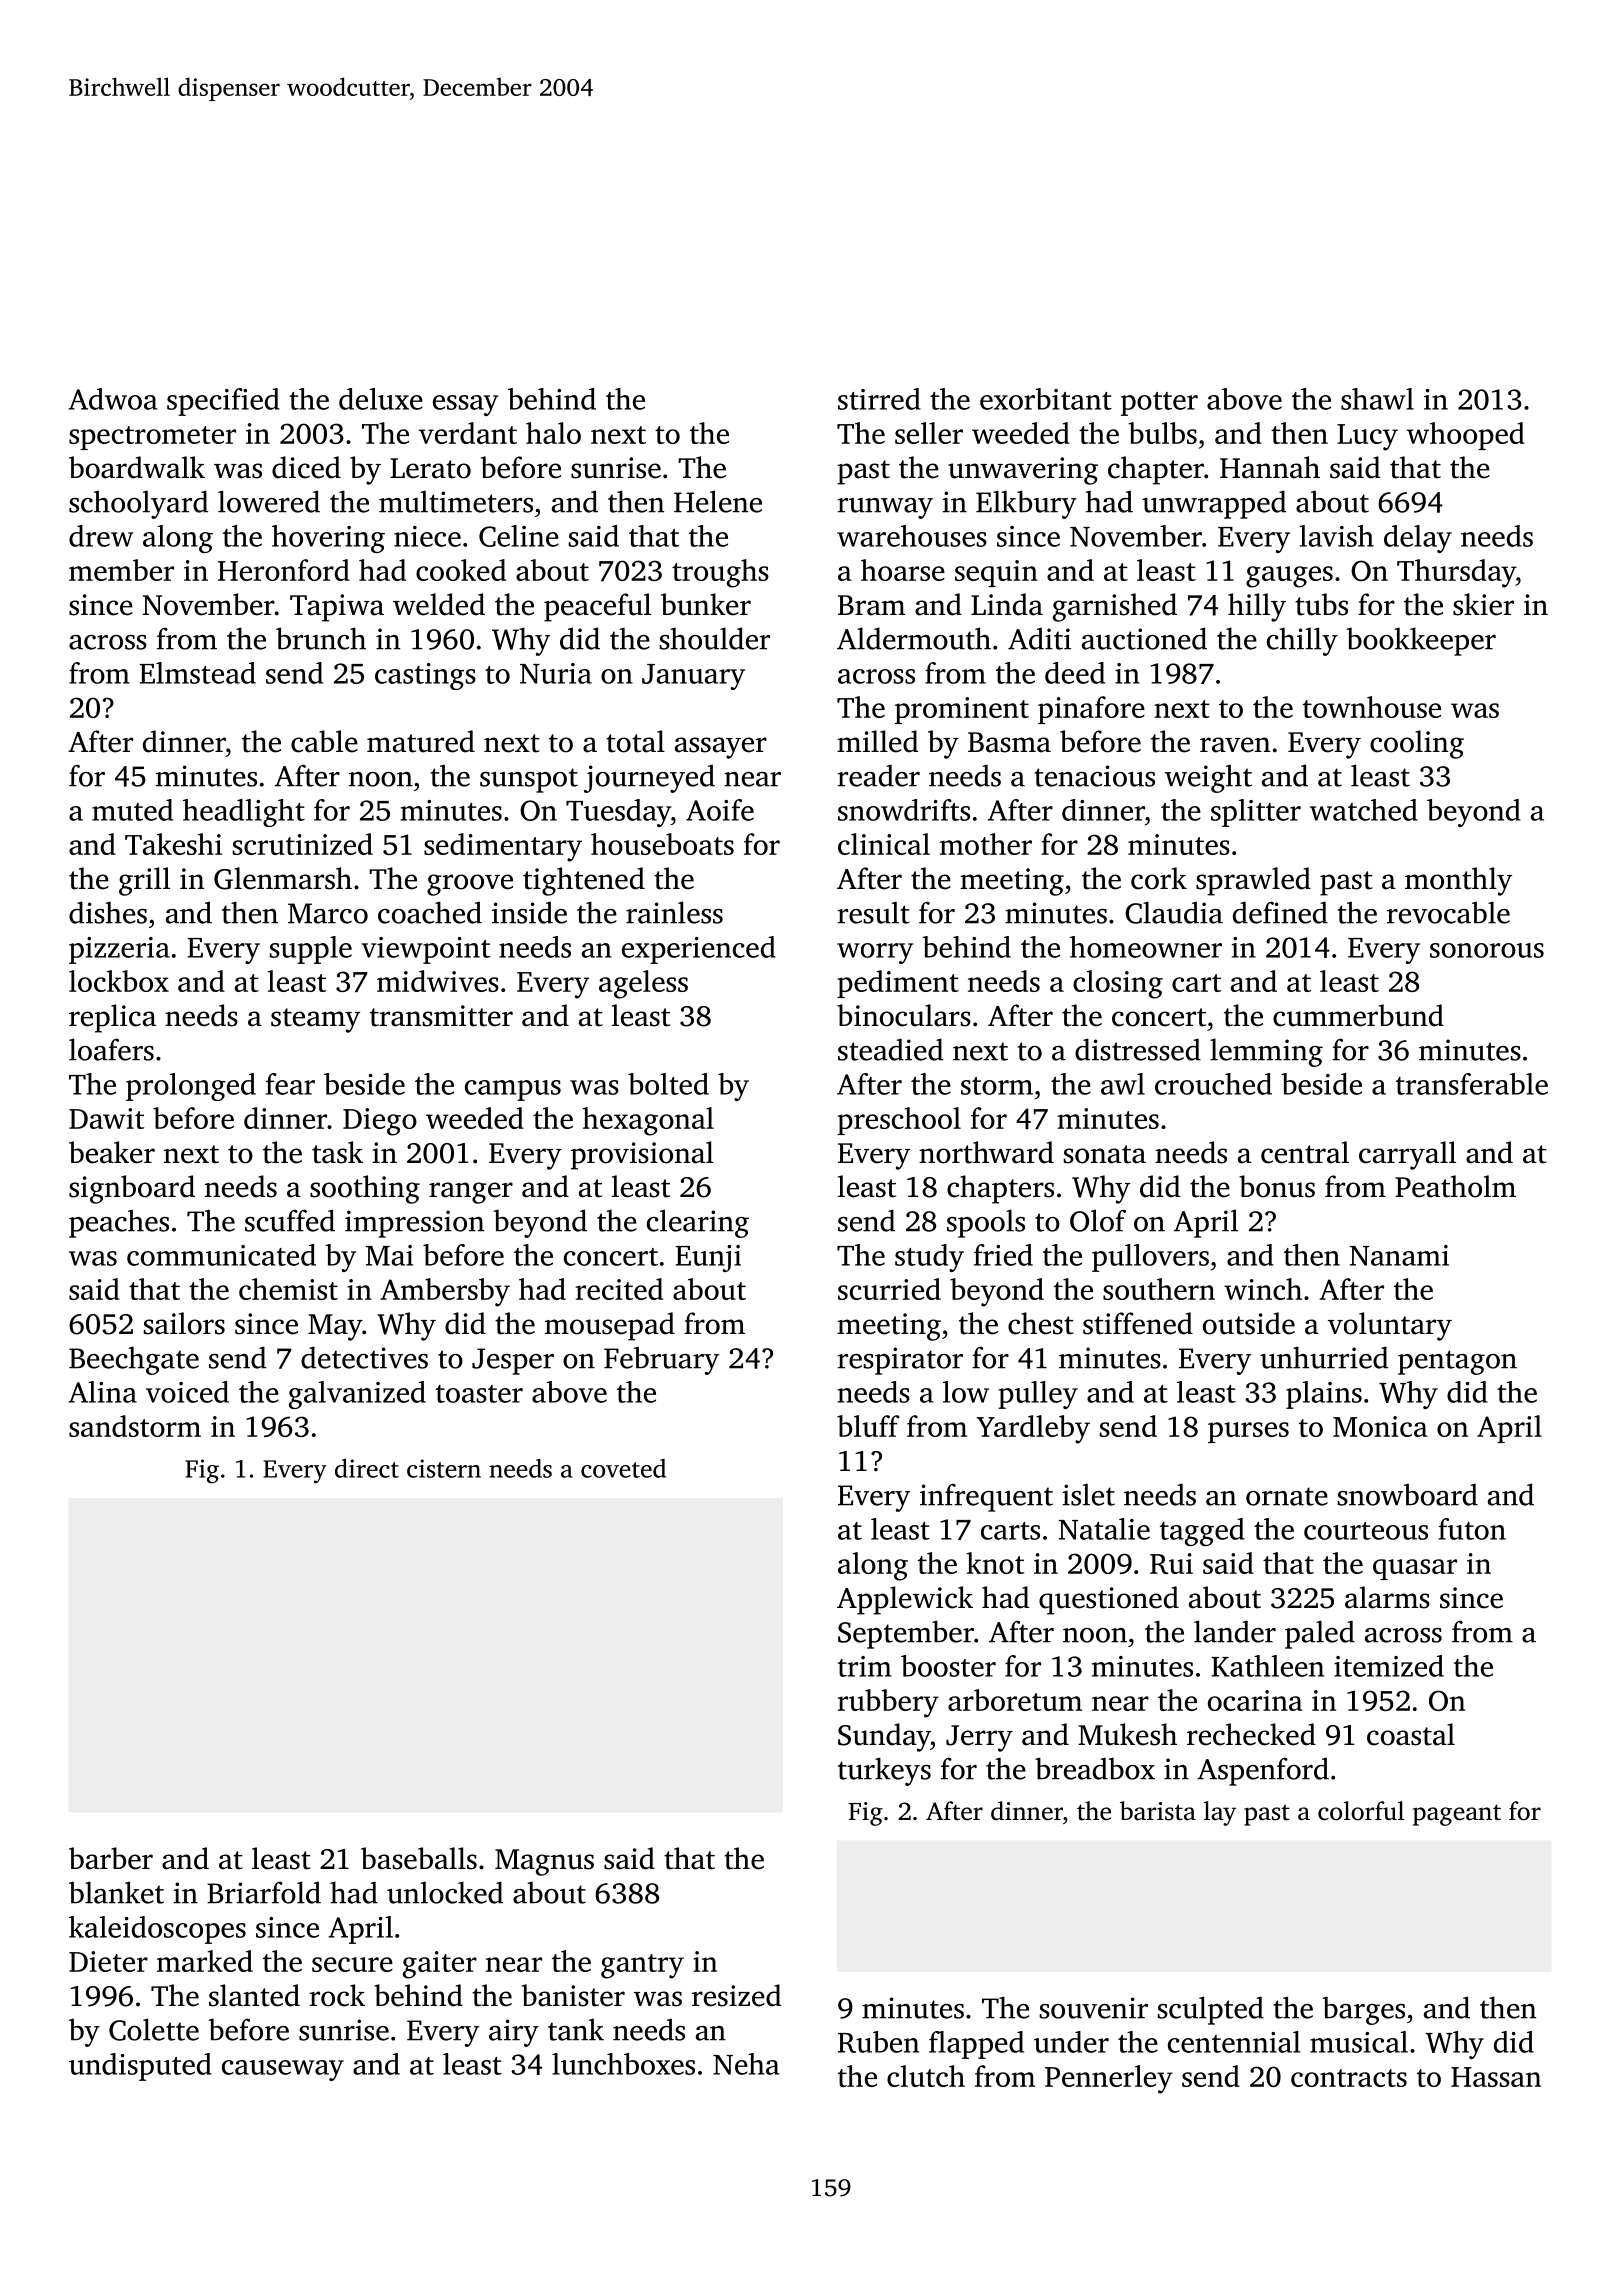  What do you see at coordinates (223, 402) in the screenshot?
I see `specified` at bounding box center [223, 402].
